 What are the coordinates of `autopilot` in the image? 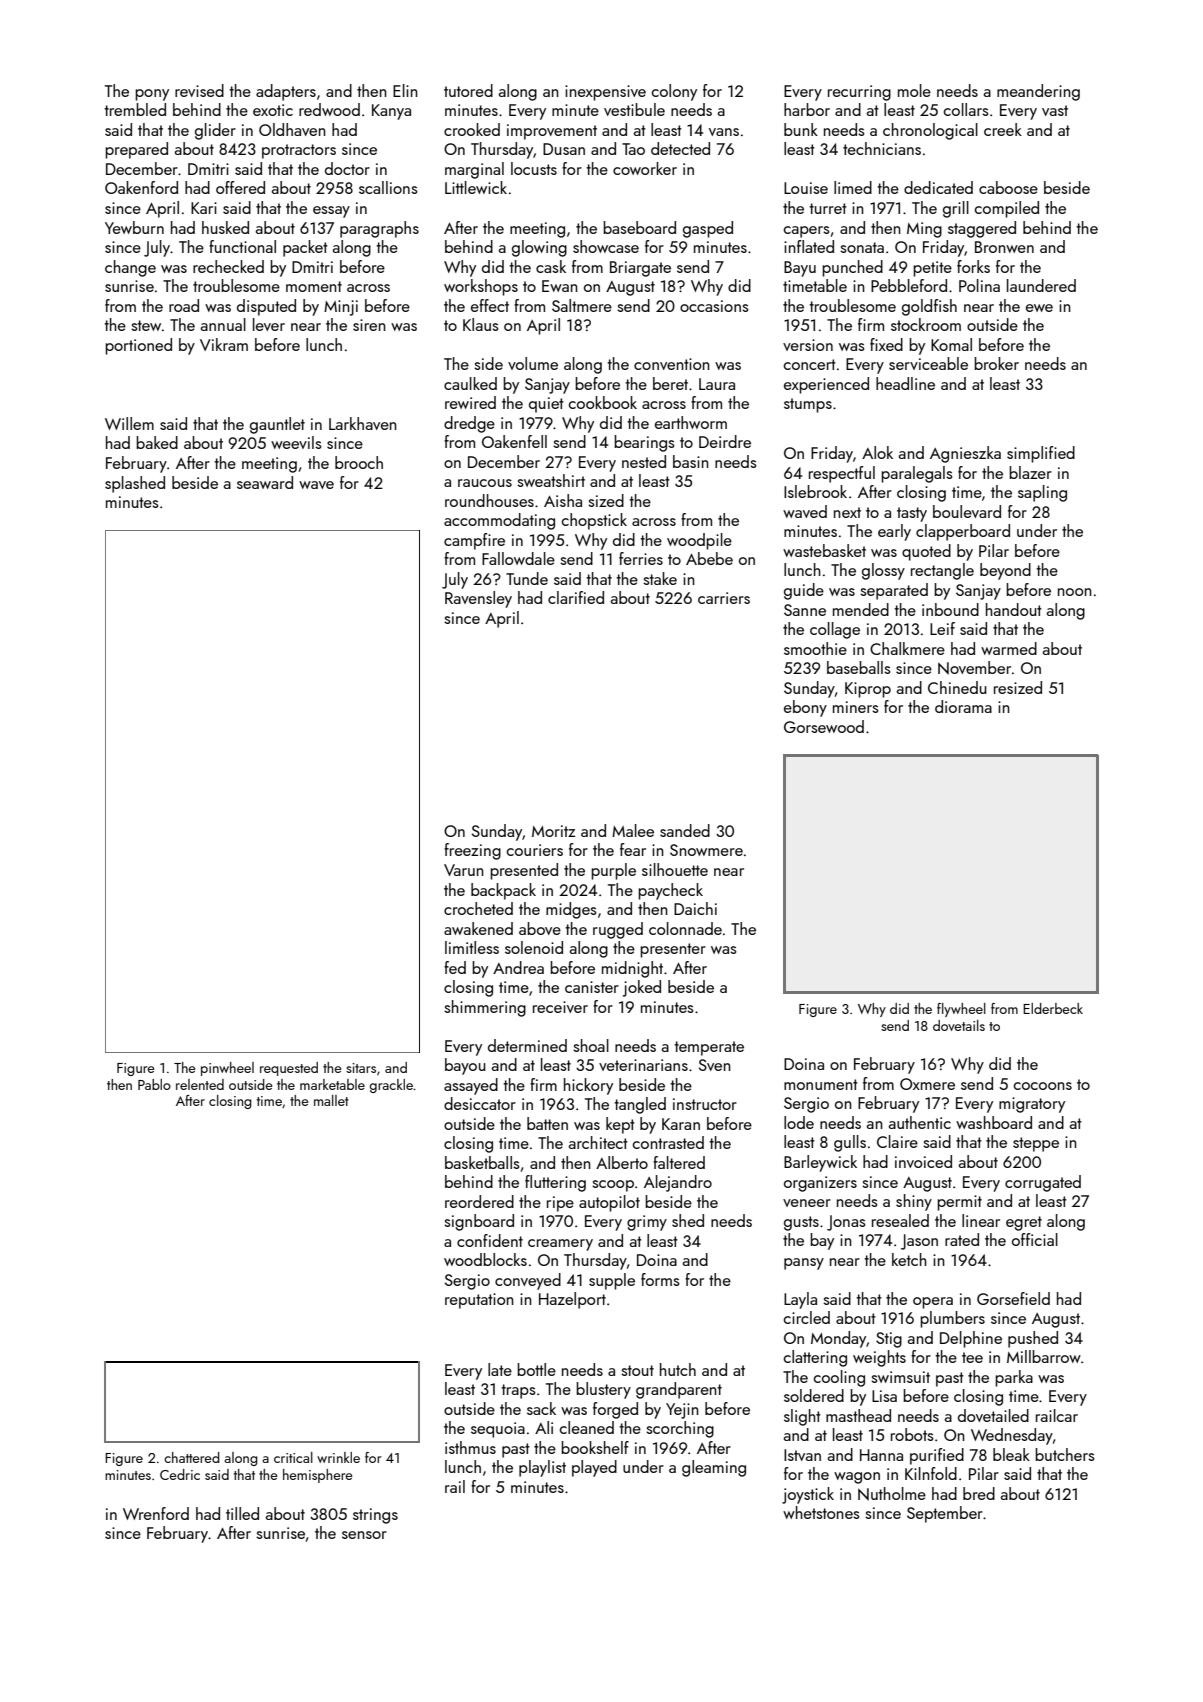 It's located at (609, 1203).
